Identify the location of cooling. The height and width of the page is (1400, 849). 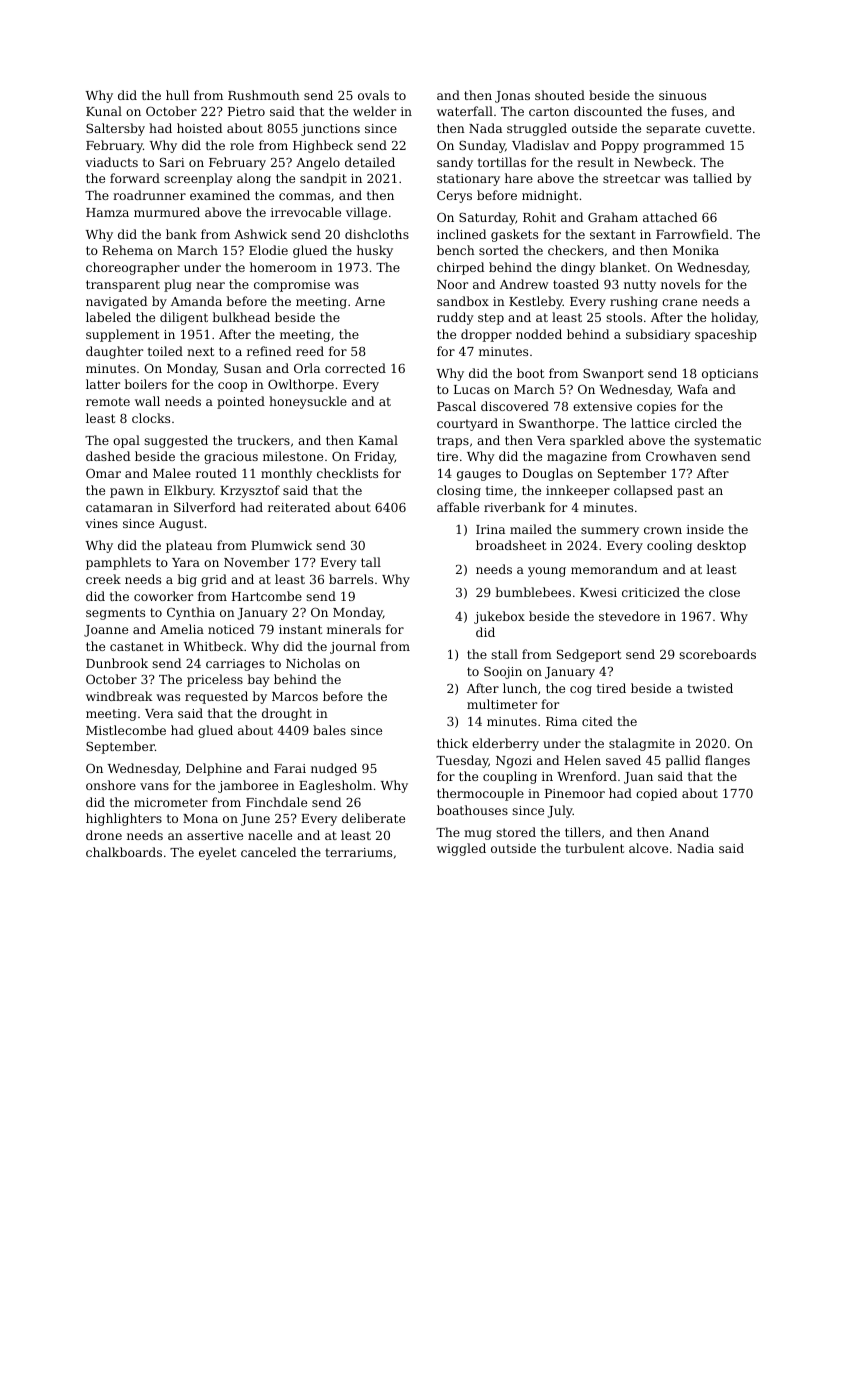
(669, 546).
